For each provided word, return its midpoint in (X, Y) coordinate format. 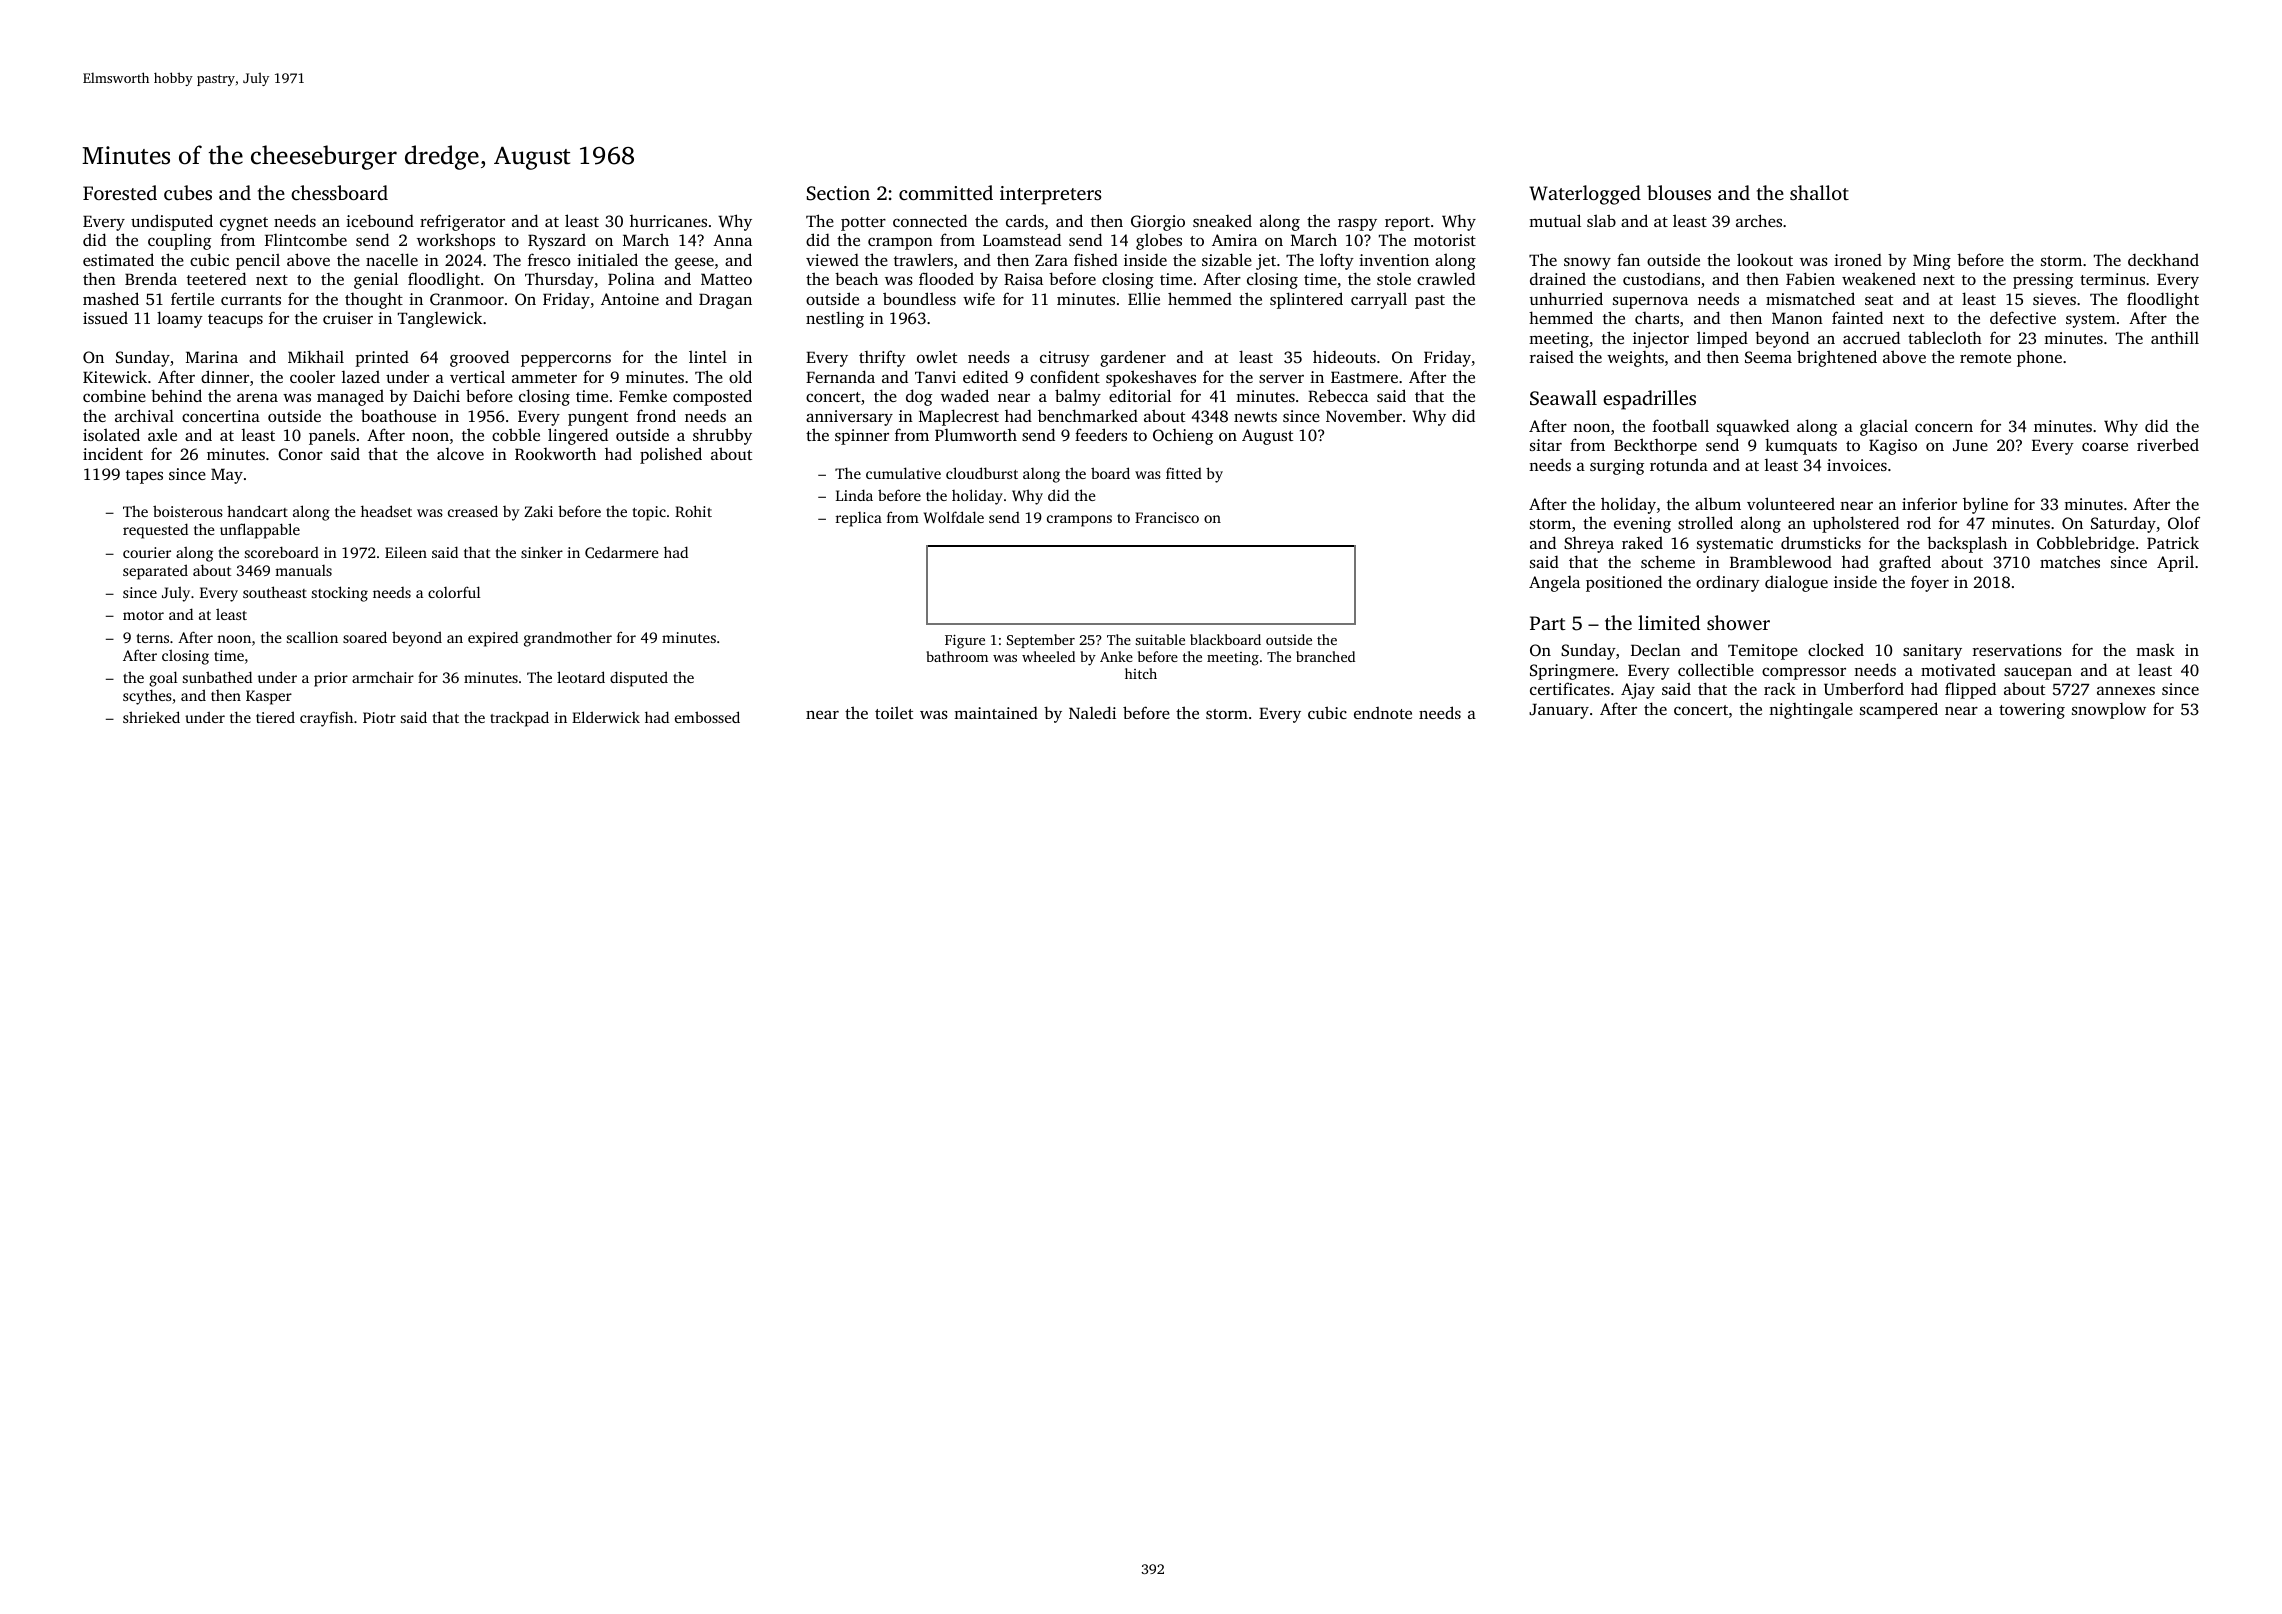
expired (493, 639)
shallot (1819, 192)
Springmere (1572, 672)
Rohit (693, 511)
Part (1548, 623)
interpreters (1050, 195)
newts (1255, 417)
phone (2039, 358)
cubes (188, 192)
